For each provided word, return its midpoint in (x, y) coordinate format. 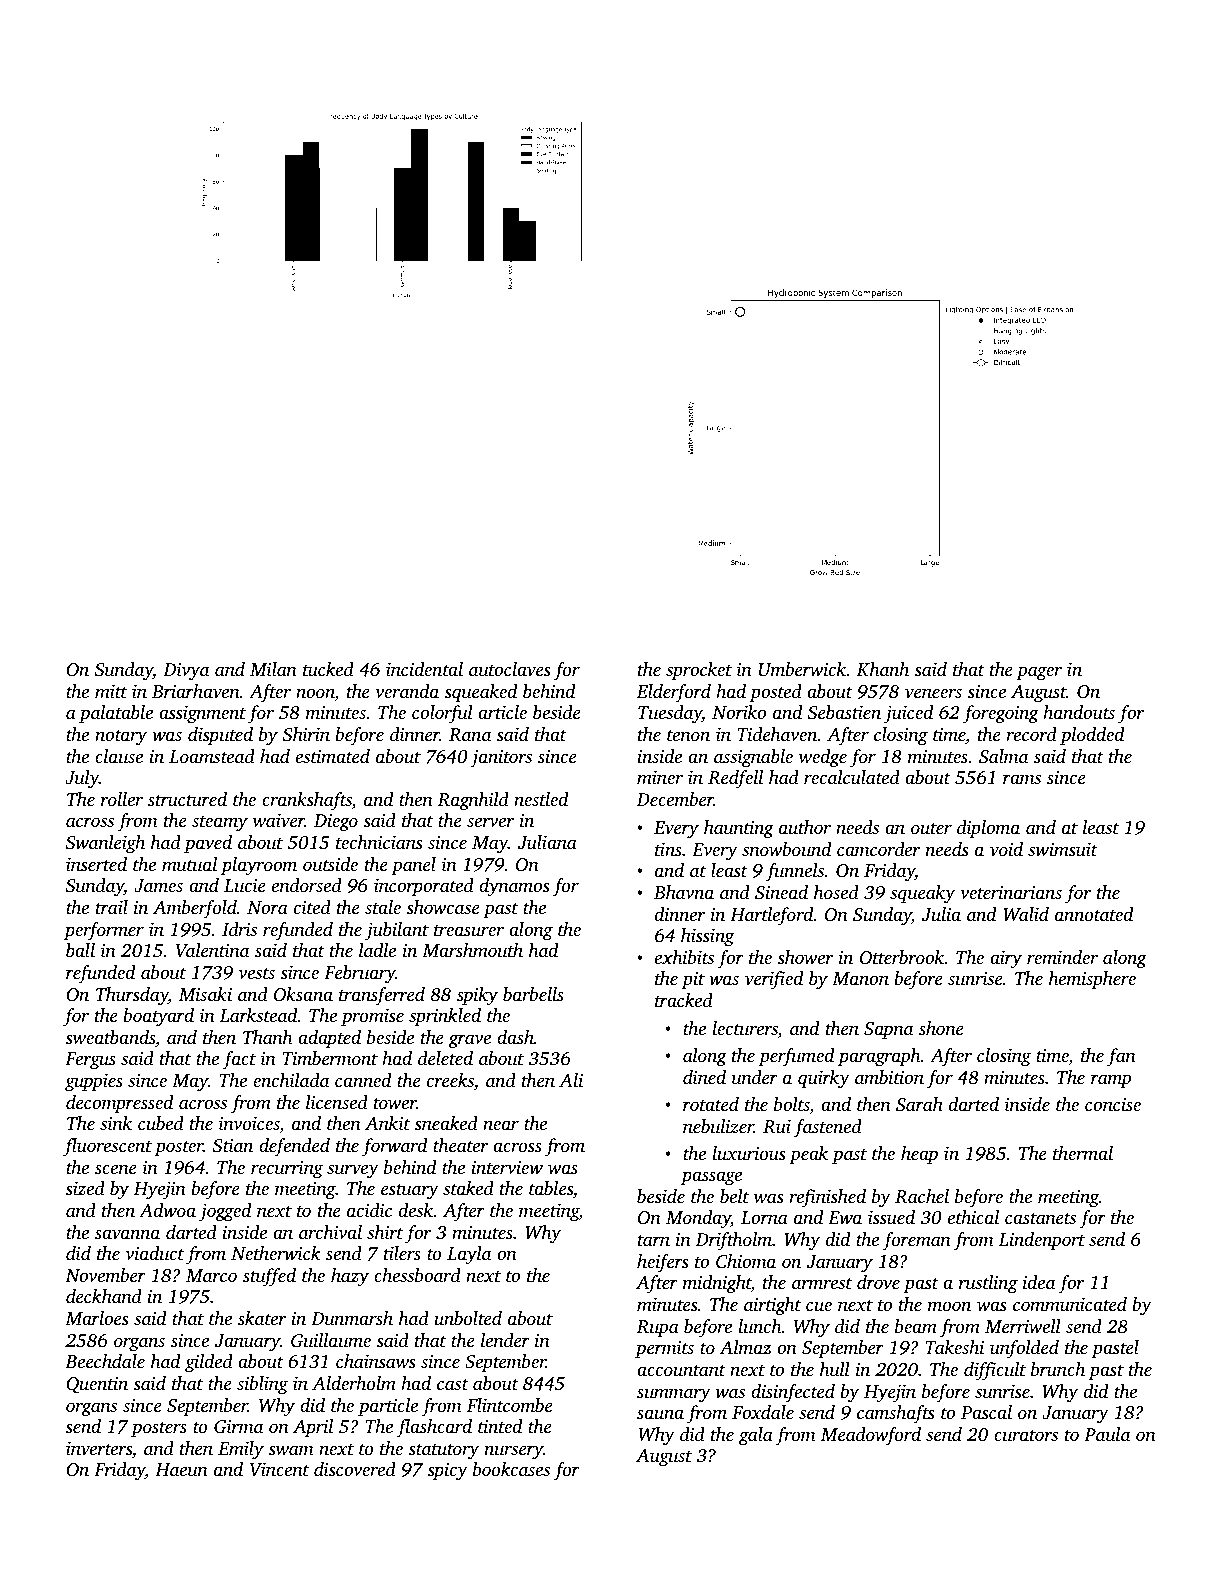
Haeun (181, 1469)
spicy (447, 1472)
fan (1121, 1057)
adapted (329, 1039)
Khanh (882, 669)
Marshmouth (472, 950)
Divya (186, 672)
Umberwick (802, 669)
